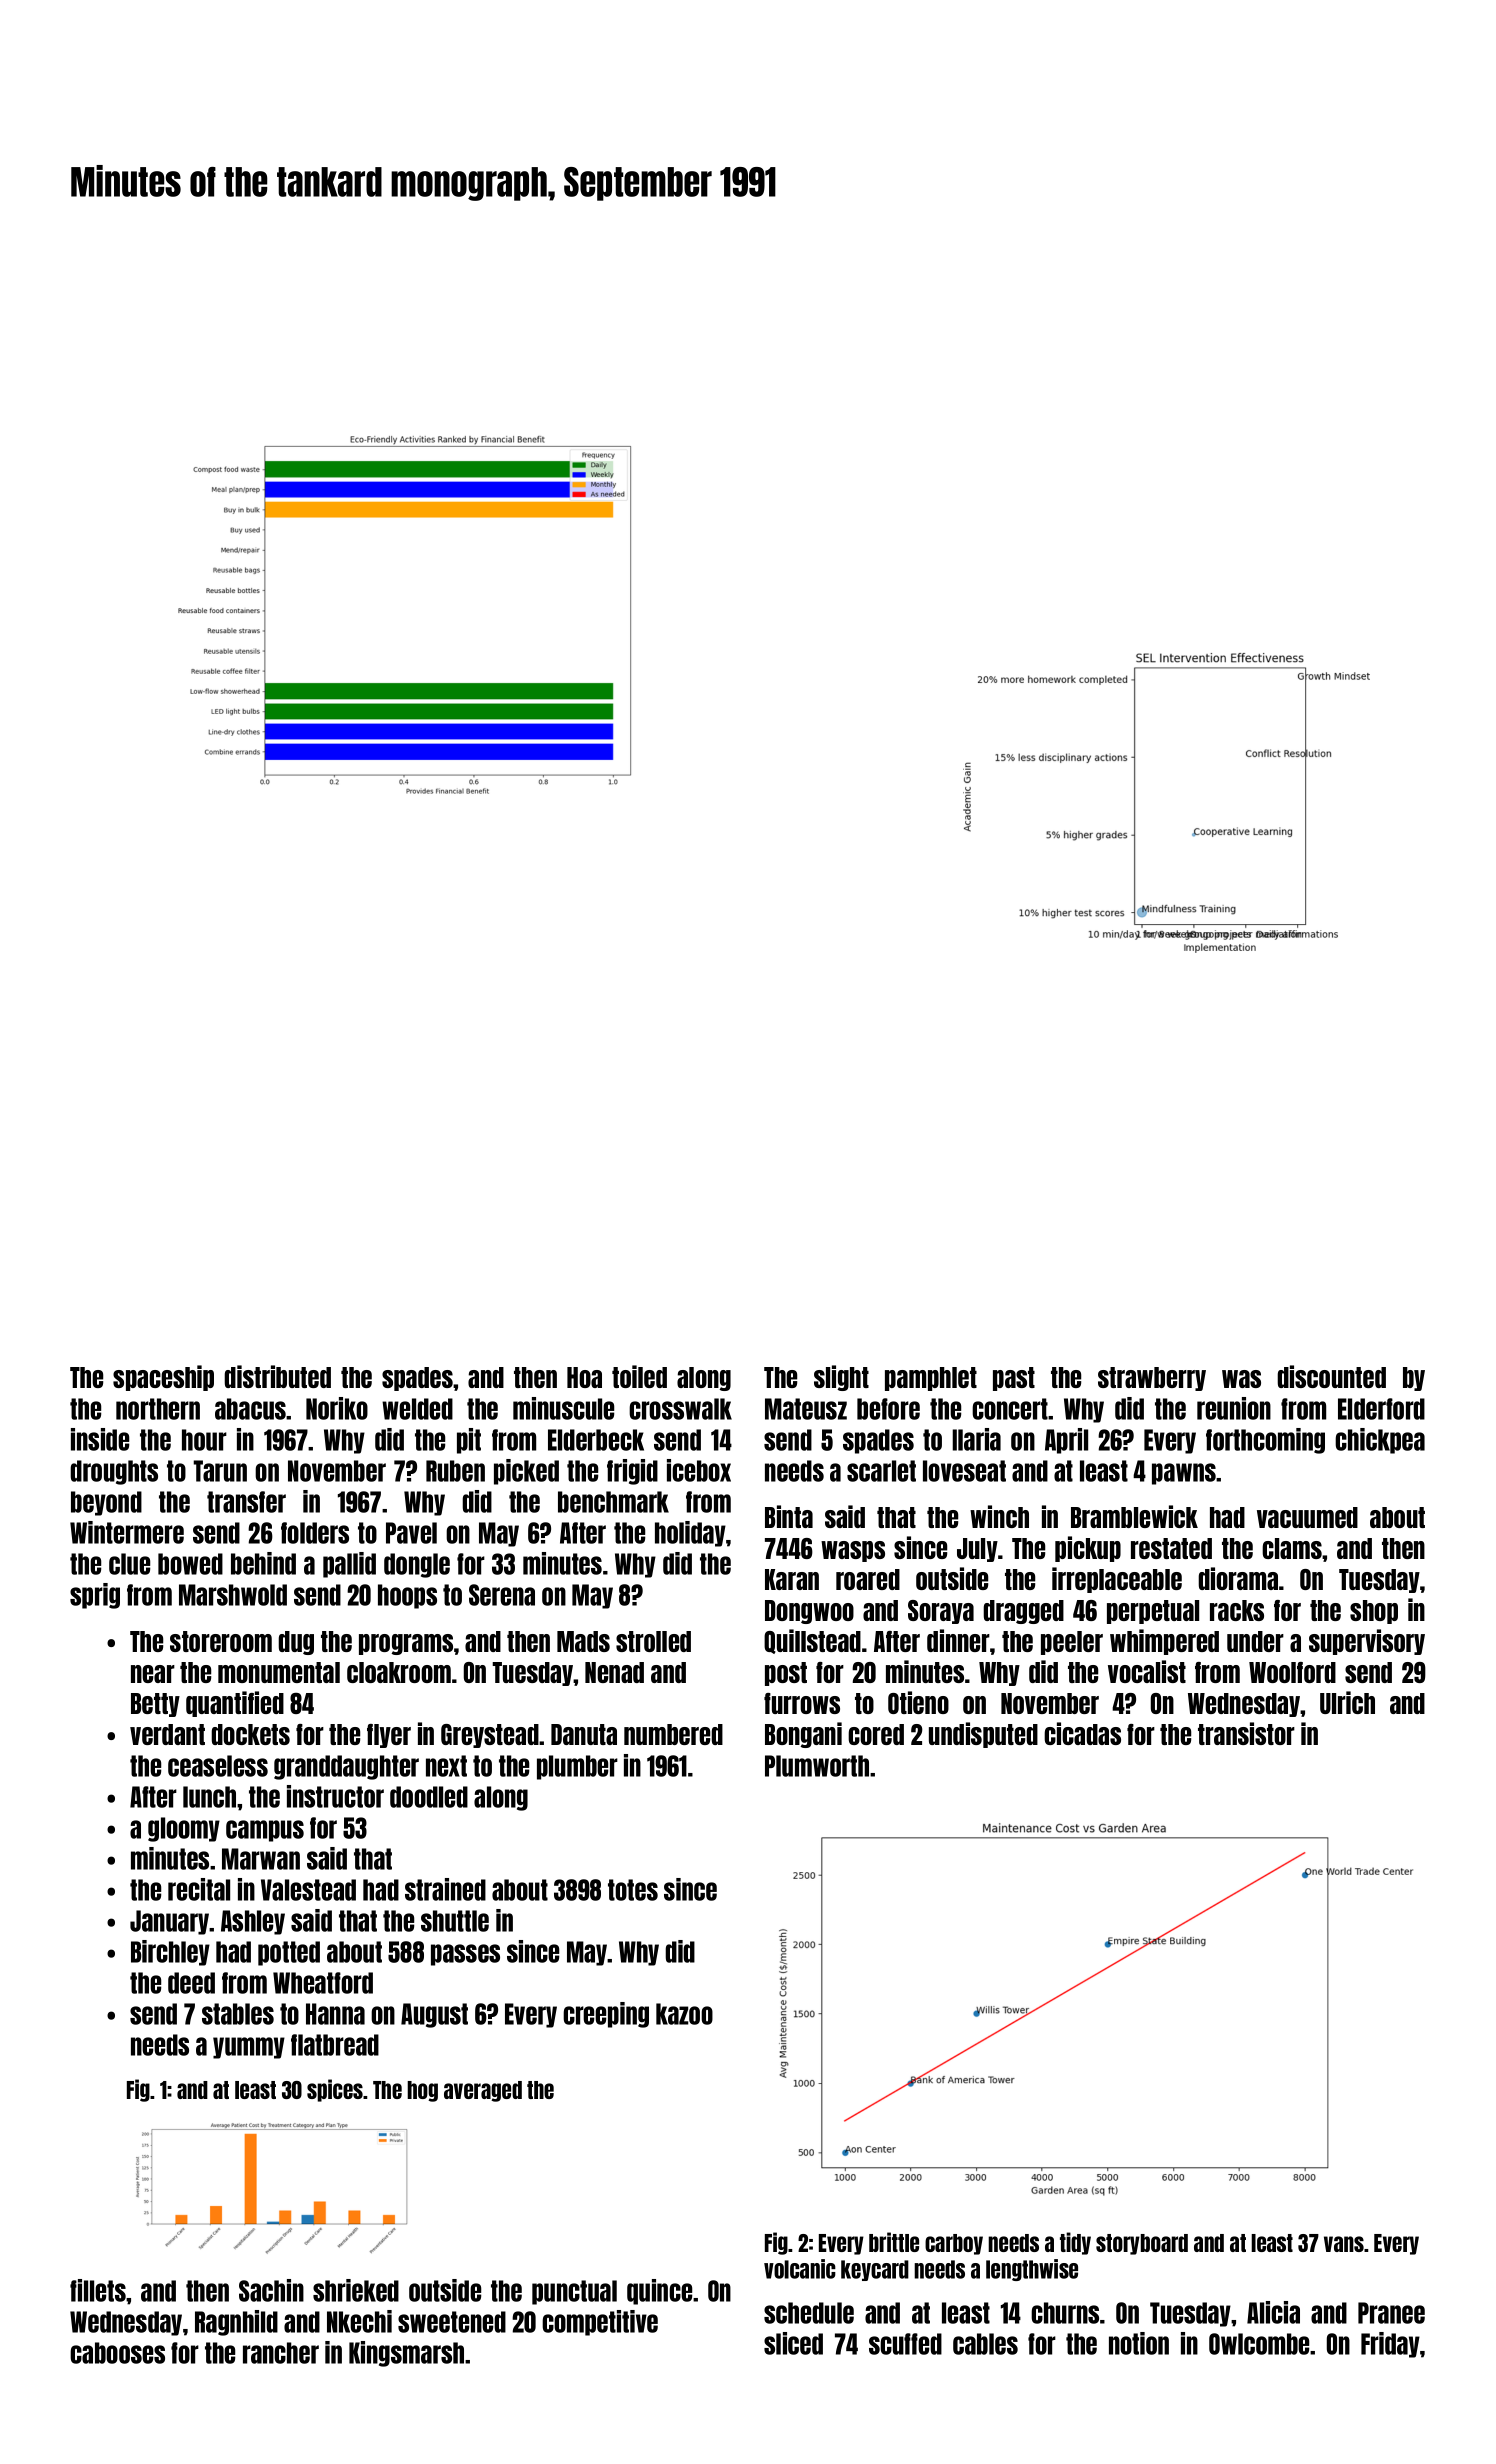 The image size is (1496, 2464). What do you see at coordinates (406, 2354) in the page?
I see `Kingsmarsh` at bounding box center [406, 2354].
